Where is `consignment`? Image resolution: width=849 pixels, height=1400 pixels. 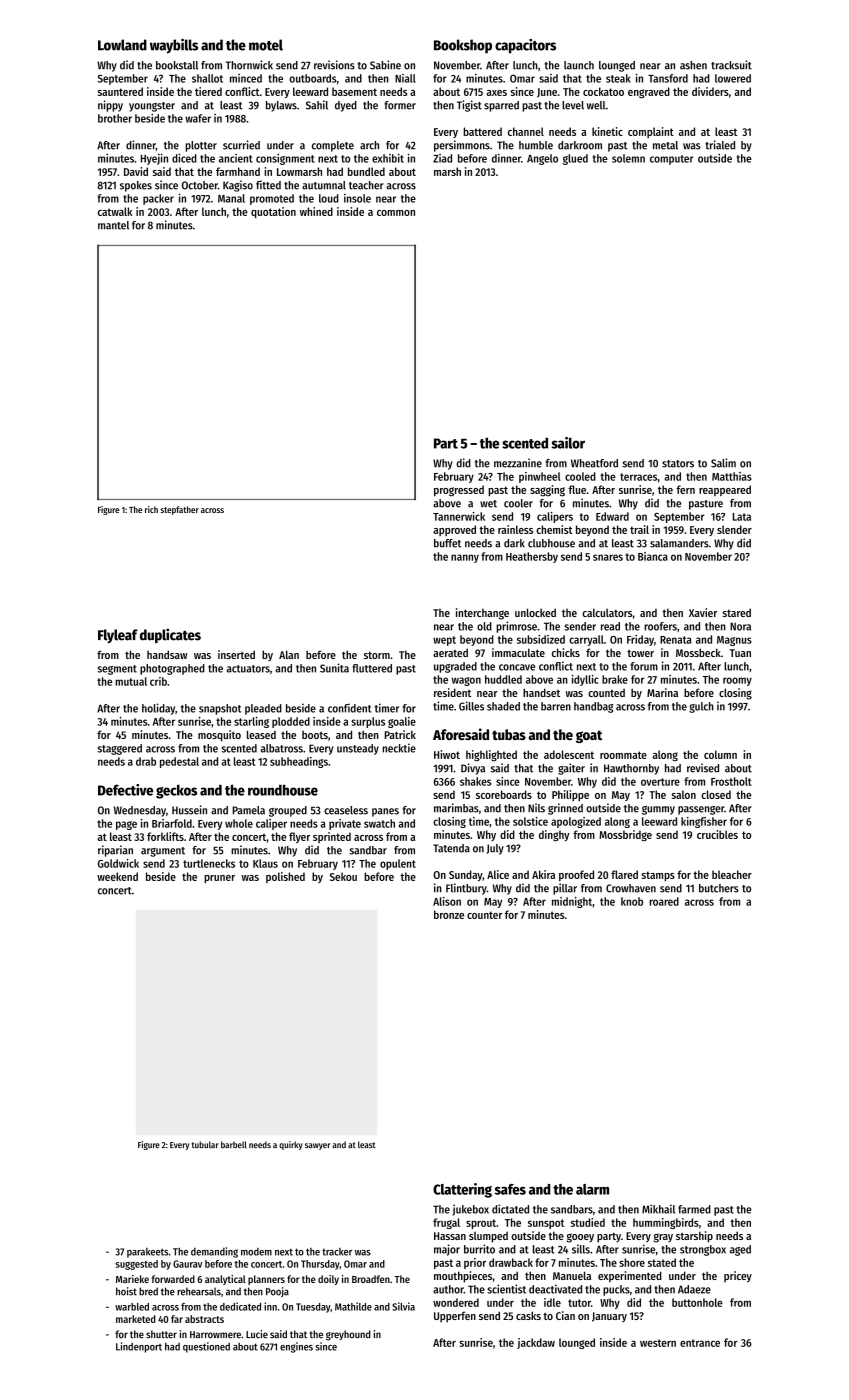
consignment is located at coordinates (285, 159).
